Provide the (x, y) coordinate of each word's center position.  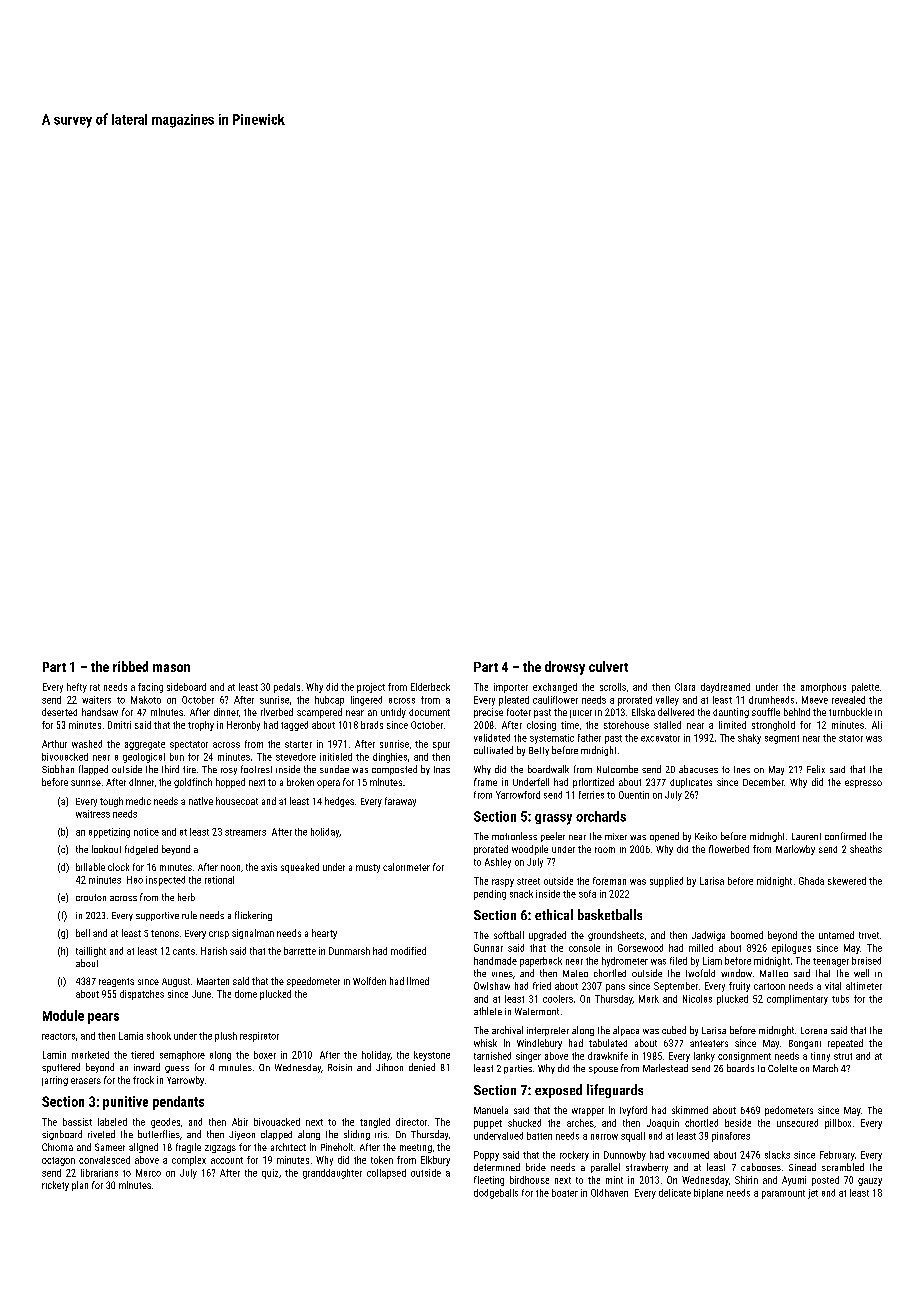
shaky (749, 739)
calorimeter (406, 867)
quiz (270, 1174)
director (411, 1122)
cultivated (493, 750)
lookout (106, 849)
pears (103, 1018)
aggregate (145, 745)
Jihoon (389, 1067)
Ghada (811, 881)
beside (738, 1123)
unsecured (797, 1123)
